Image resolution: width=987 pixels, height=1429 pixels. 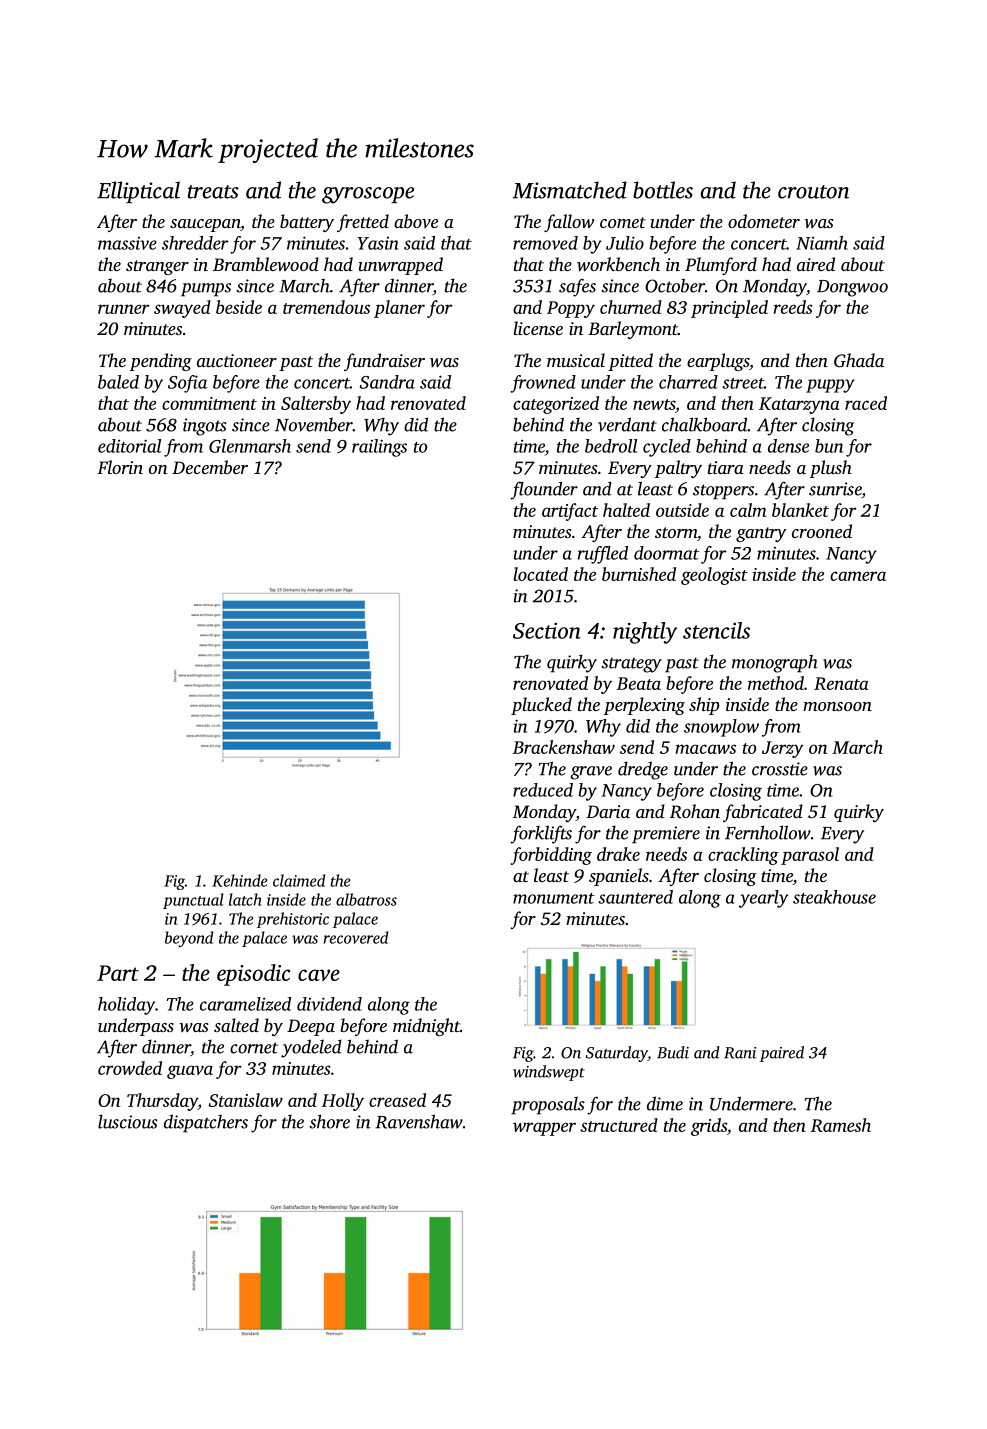 What do you see at coordinates (663, 190) in the screenshot?
I see `bottles` at bounding box center [663, 190].
